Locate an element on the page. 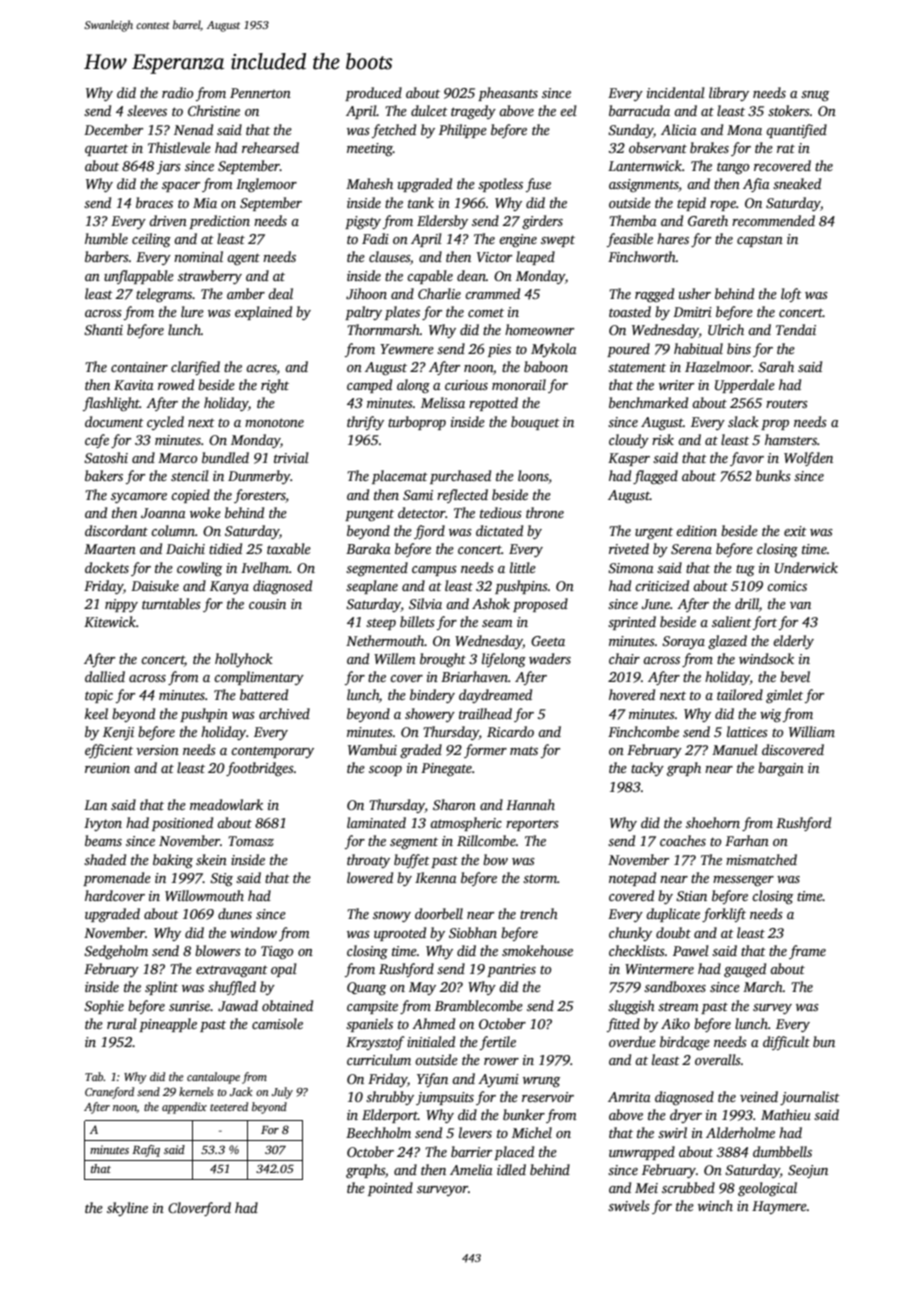 The height and width of the image is (1308, 924). Cloverford is located at coordinates (199, 1209).
